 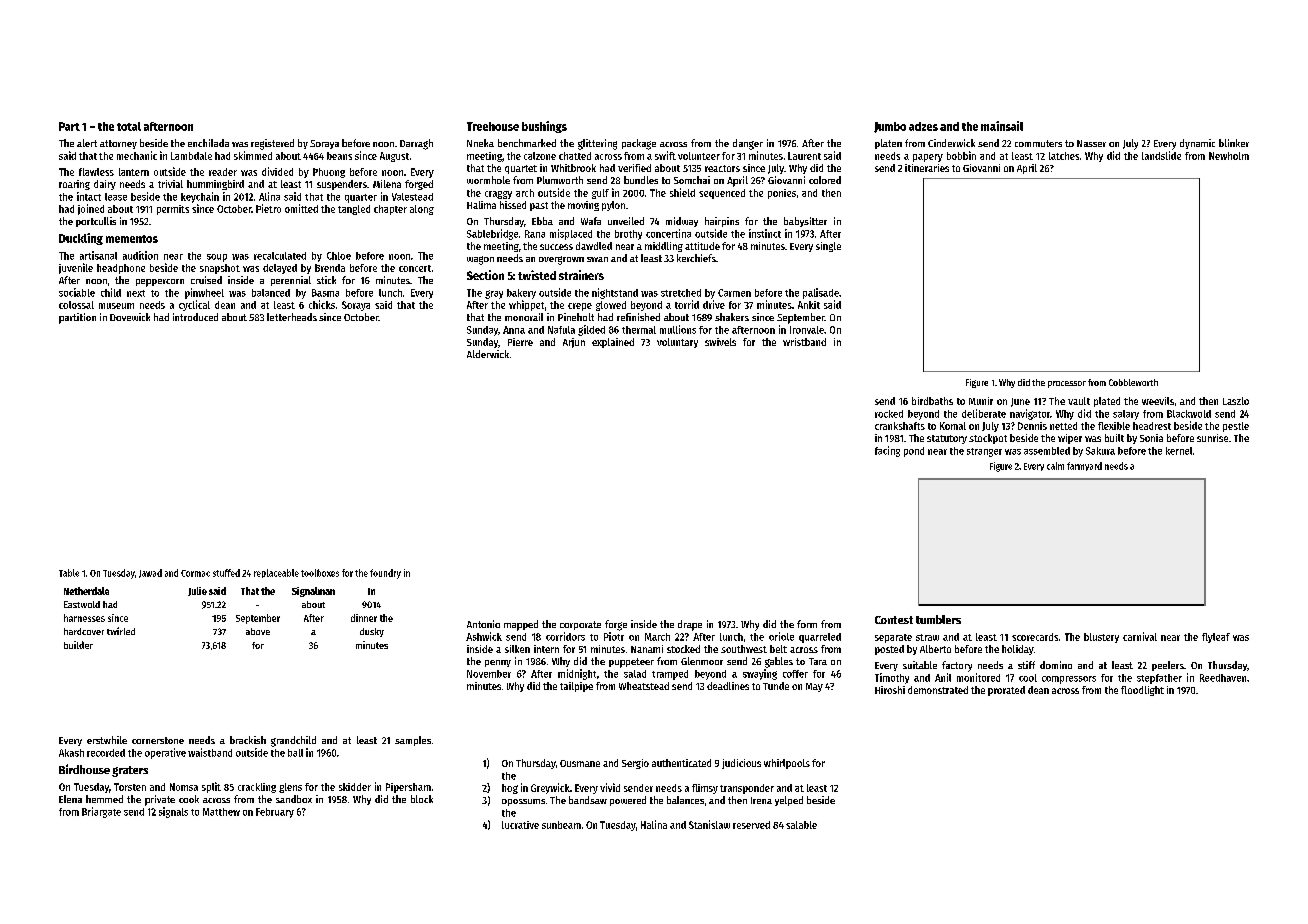 What do you see at coordinates (1133, 382) in the image?
I see `Cobbleworth` at bounding box center [1133, 382].
